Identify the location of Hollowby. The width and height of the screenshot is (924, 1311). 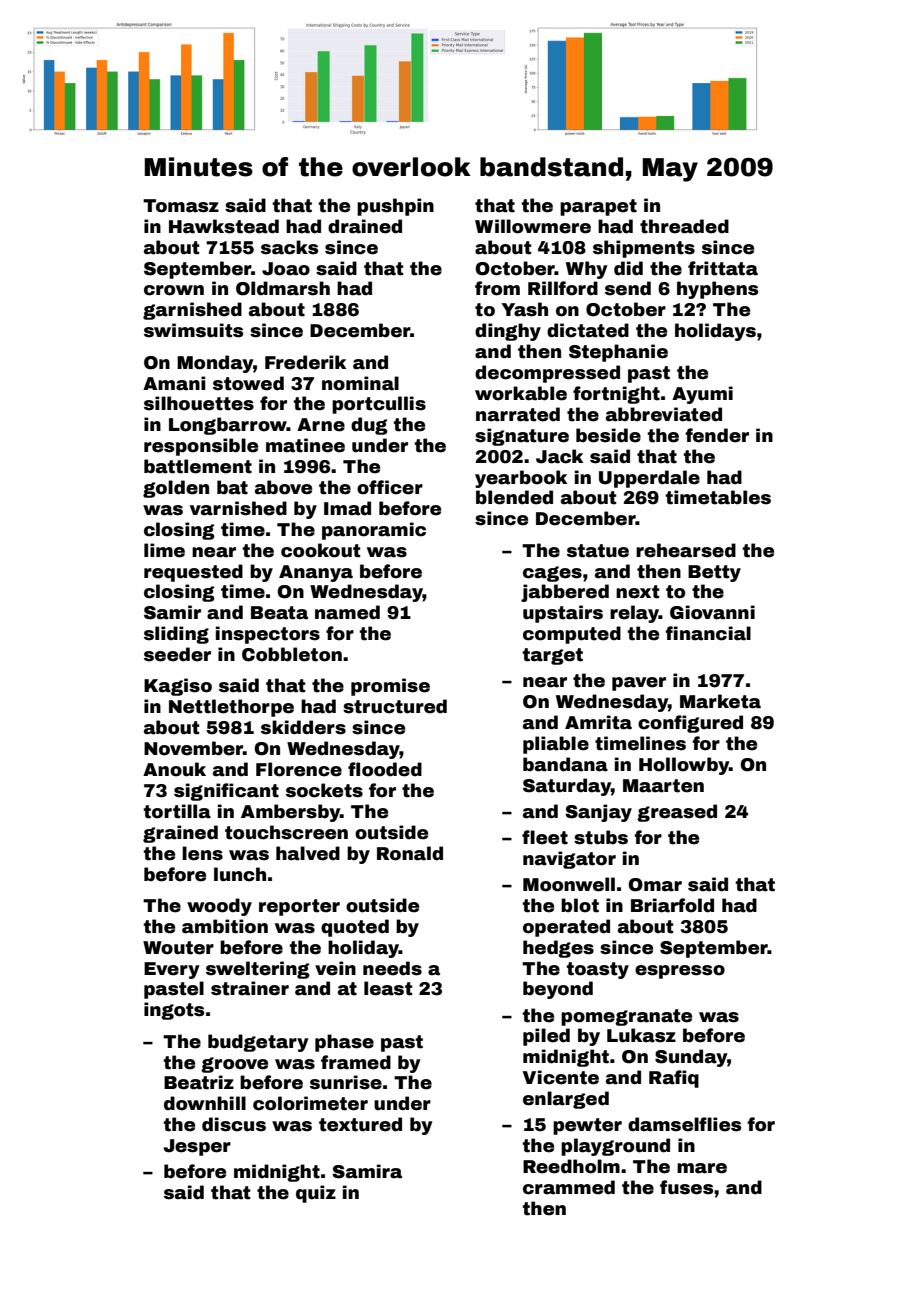
(684, 766).
